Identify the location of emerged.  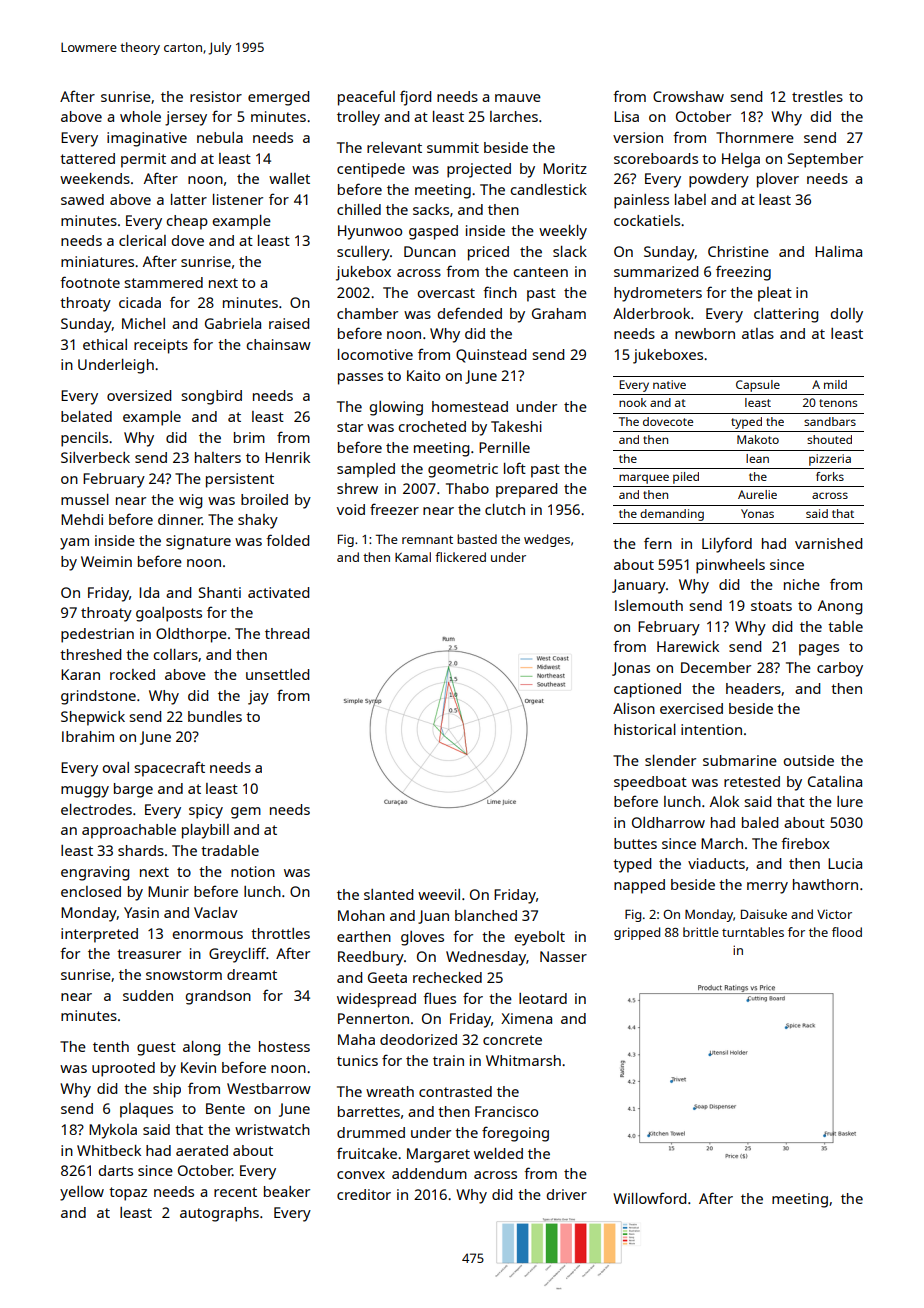
(278, 98).
